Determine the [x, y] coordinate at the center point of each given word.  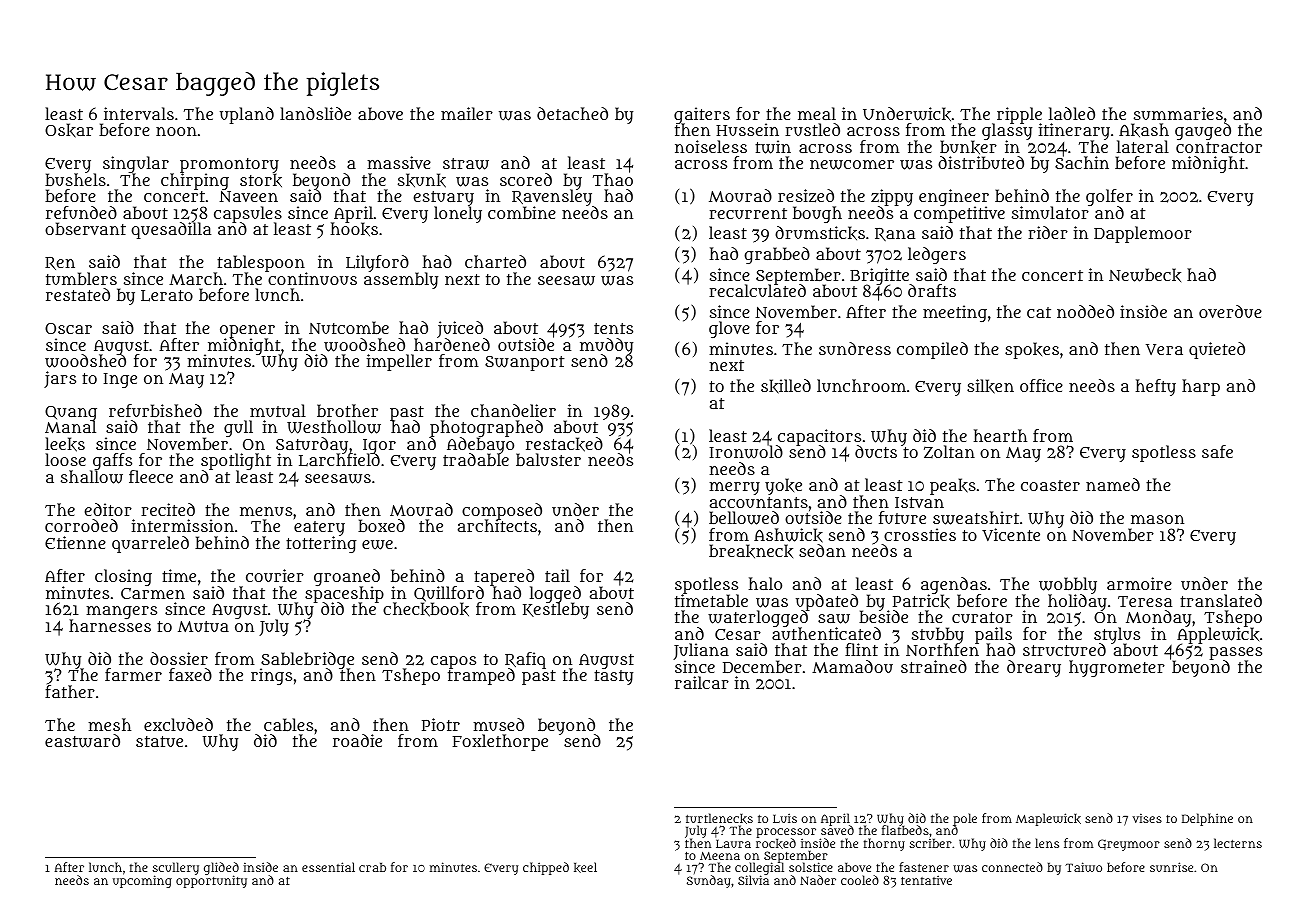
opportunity [211, 882]
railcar [702, 682]
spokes [1032, 350]
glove [729, 329]
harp [1201, 387]
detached [572, 113]
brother [347, 410]
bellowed [744, 518]
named [1113, 484]
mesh [109, 724]
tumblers [81, 278]
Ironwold [746, 452]
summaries [1178, 113]
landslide [315, 113]
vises [1147, 818]
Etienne [75, 542]
